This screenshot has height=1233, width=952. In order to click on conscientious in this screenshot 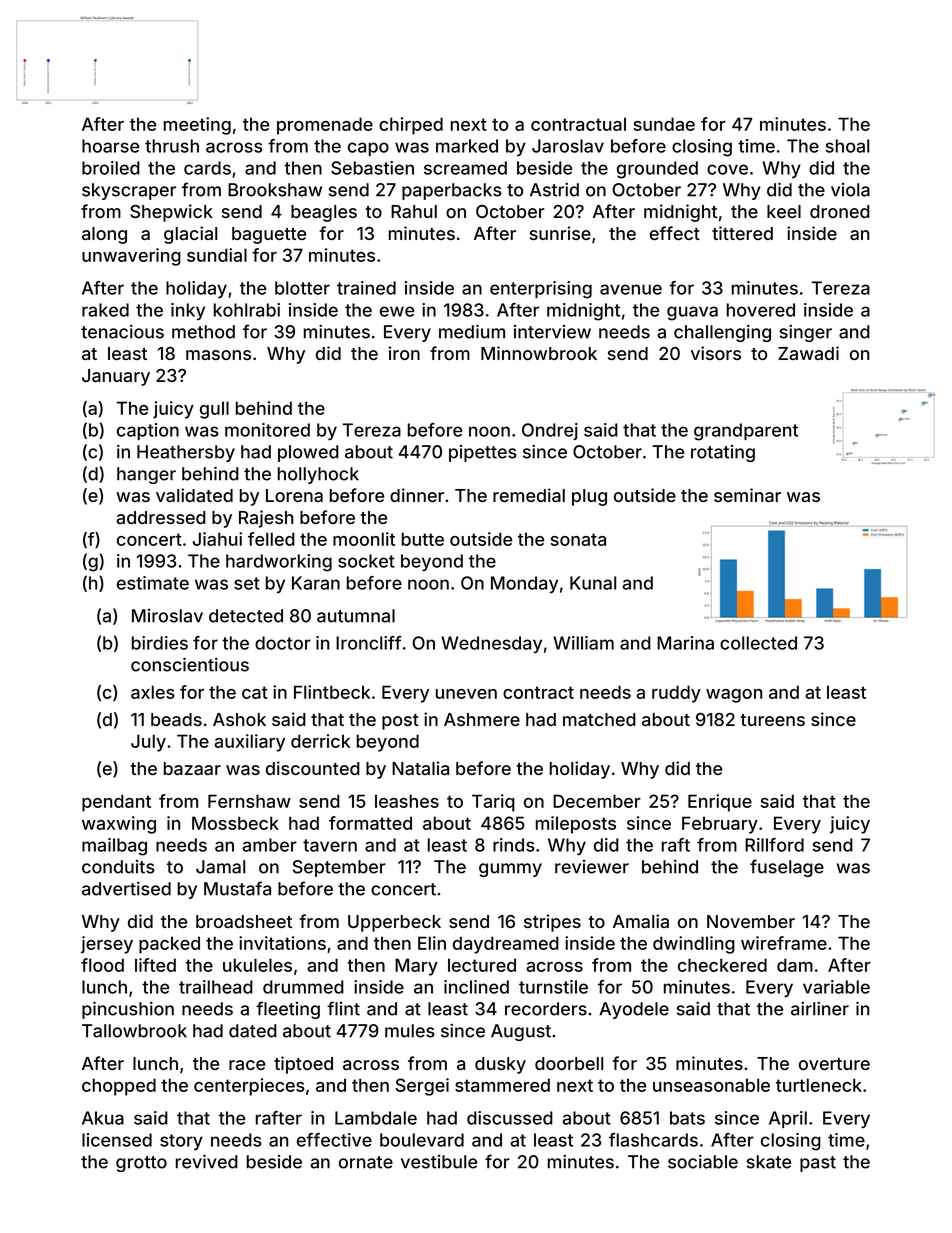, I will do `click(190, 664)`.
